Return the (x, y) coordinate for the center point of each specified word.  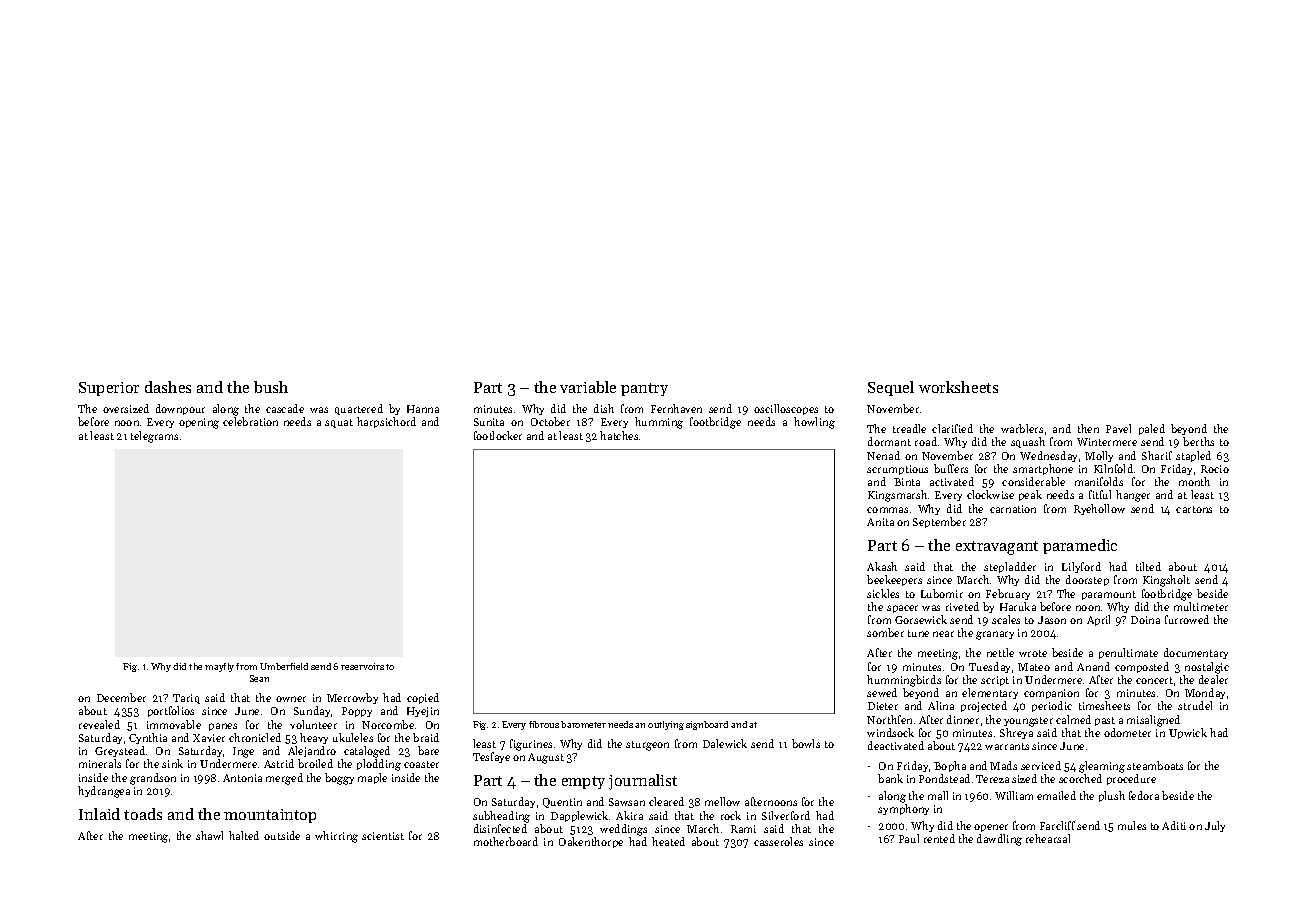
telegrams (154, 437)
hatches (619, 435)
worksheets (958, 387)
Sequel (891, 388)
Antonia (242, 778)
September (939, 522)
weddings (623, 830)
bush (271, 387)
